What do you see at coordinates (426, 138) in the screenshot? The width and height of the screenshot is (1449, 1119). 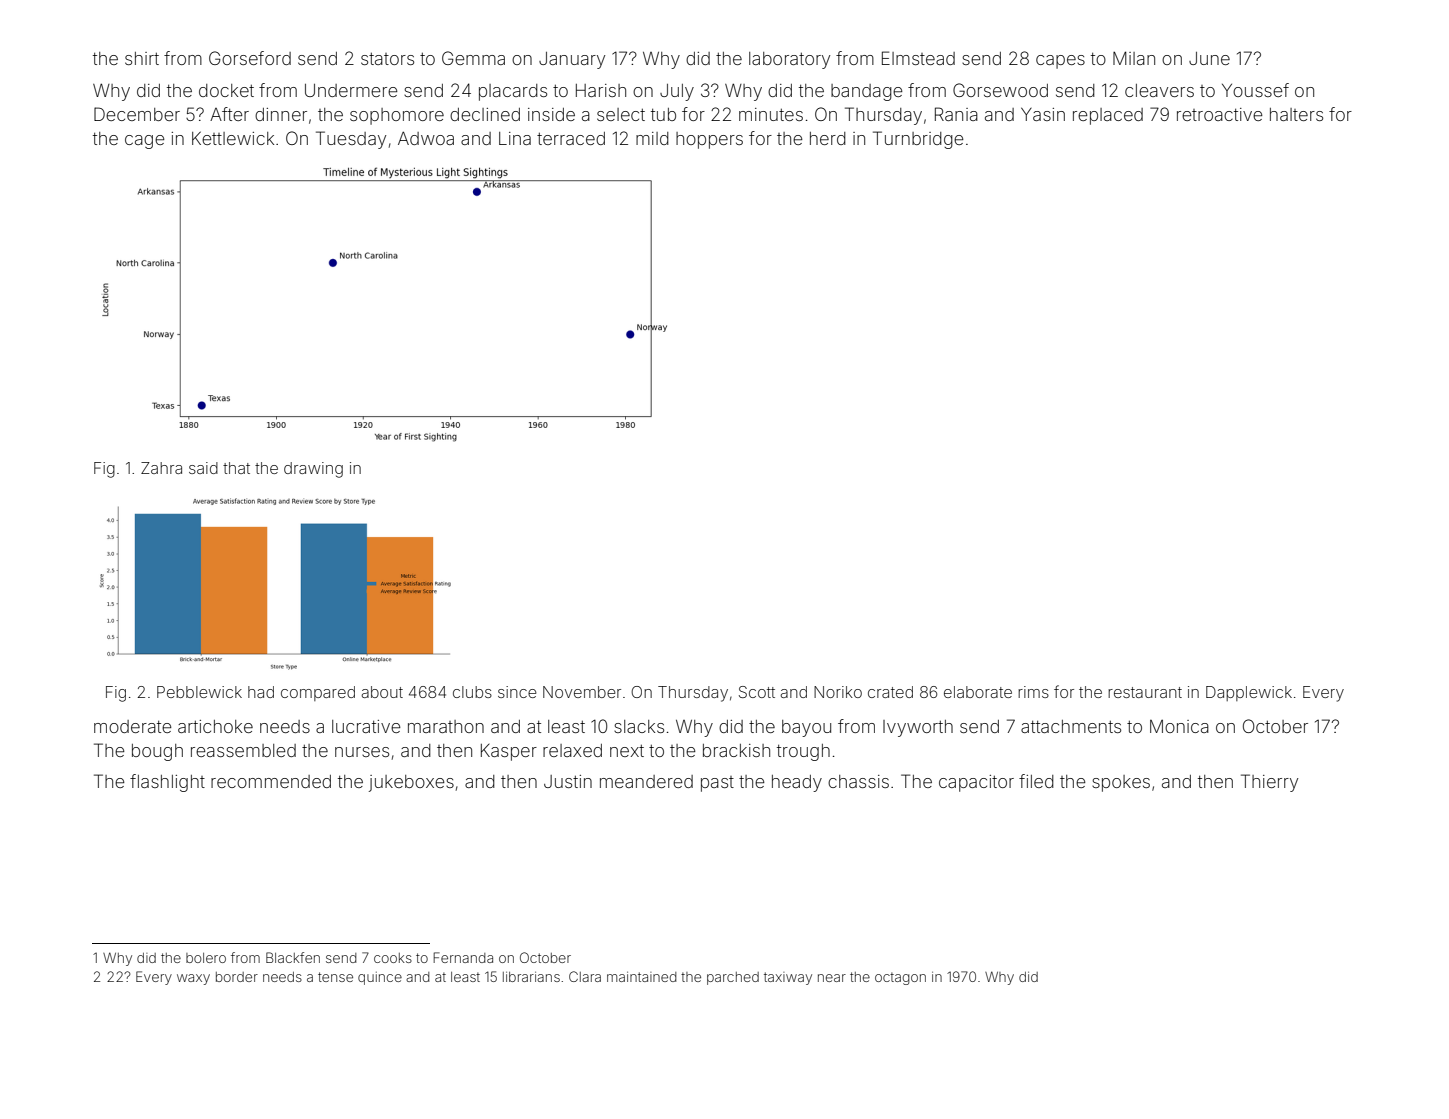 I see `Adwoa` at bounding box center [426, 138].
